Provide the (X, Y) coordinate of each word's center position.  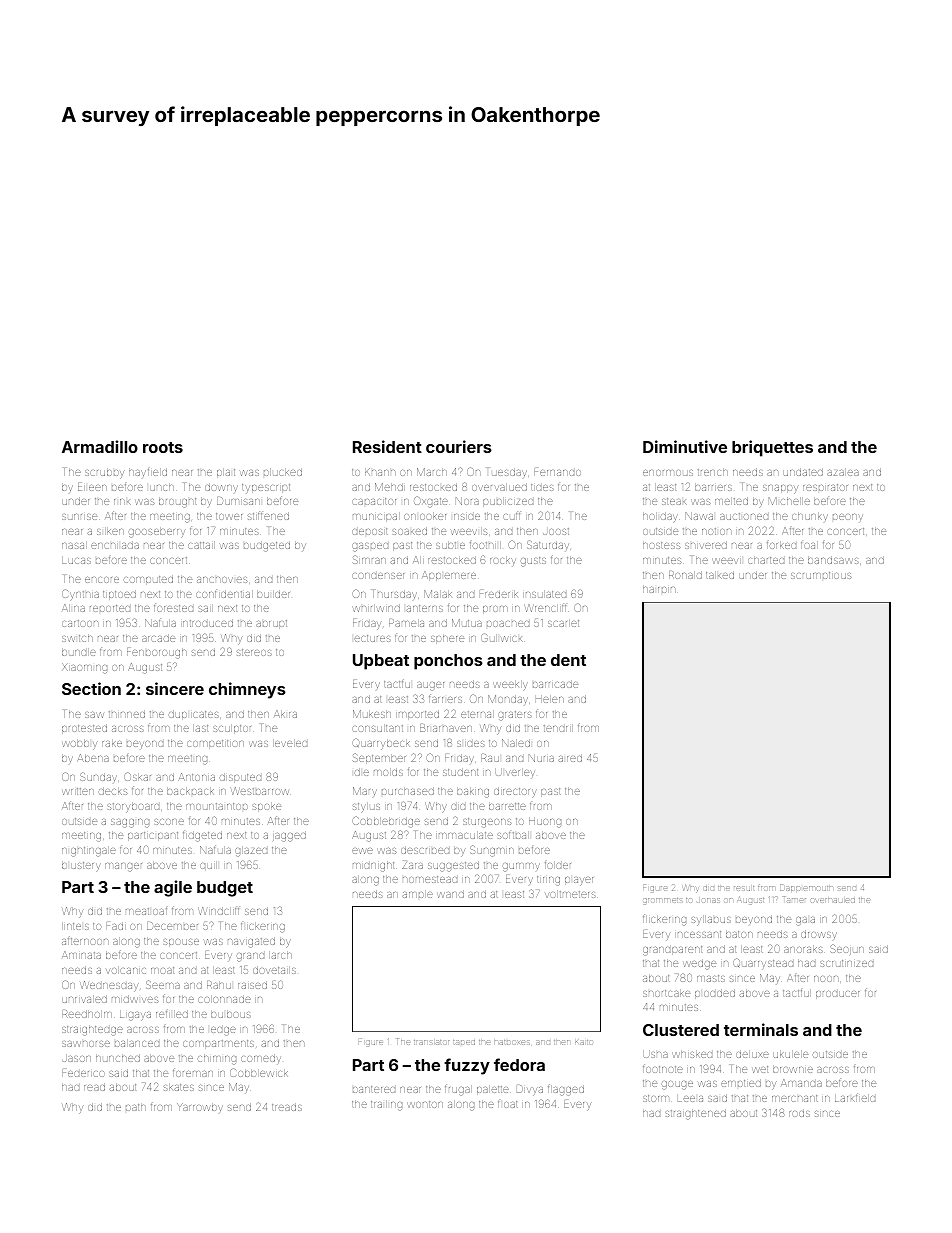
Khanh (380, 472)
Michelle (789, 501)
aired (570, 758)
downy (221, 487)
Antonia (196, 777)
